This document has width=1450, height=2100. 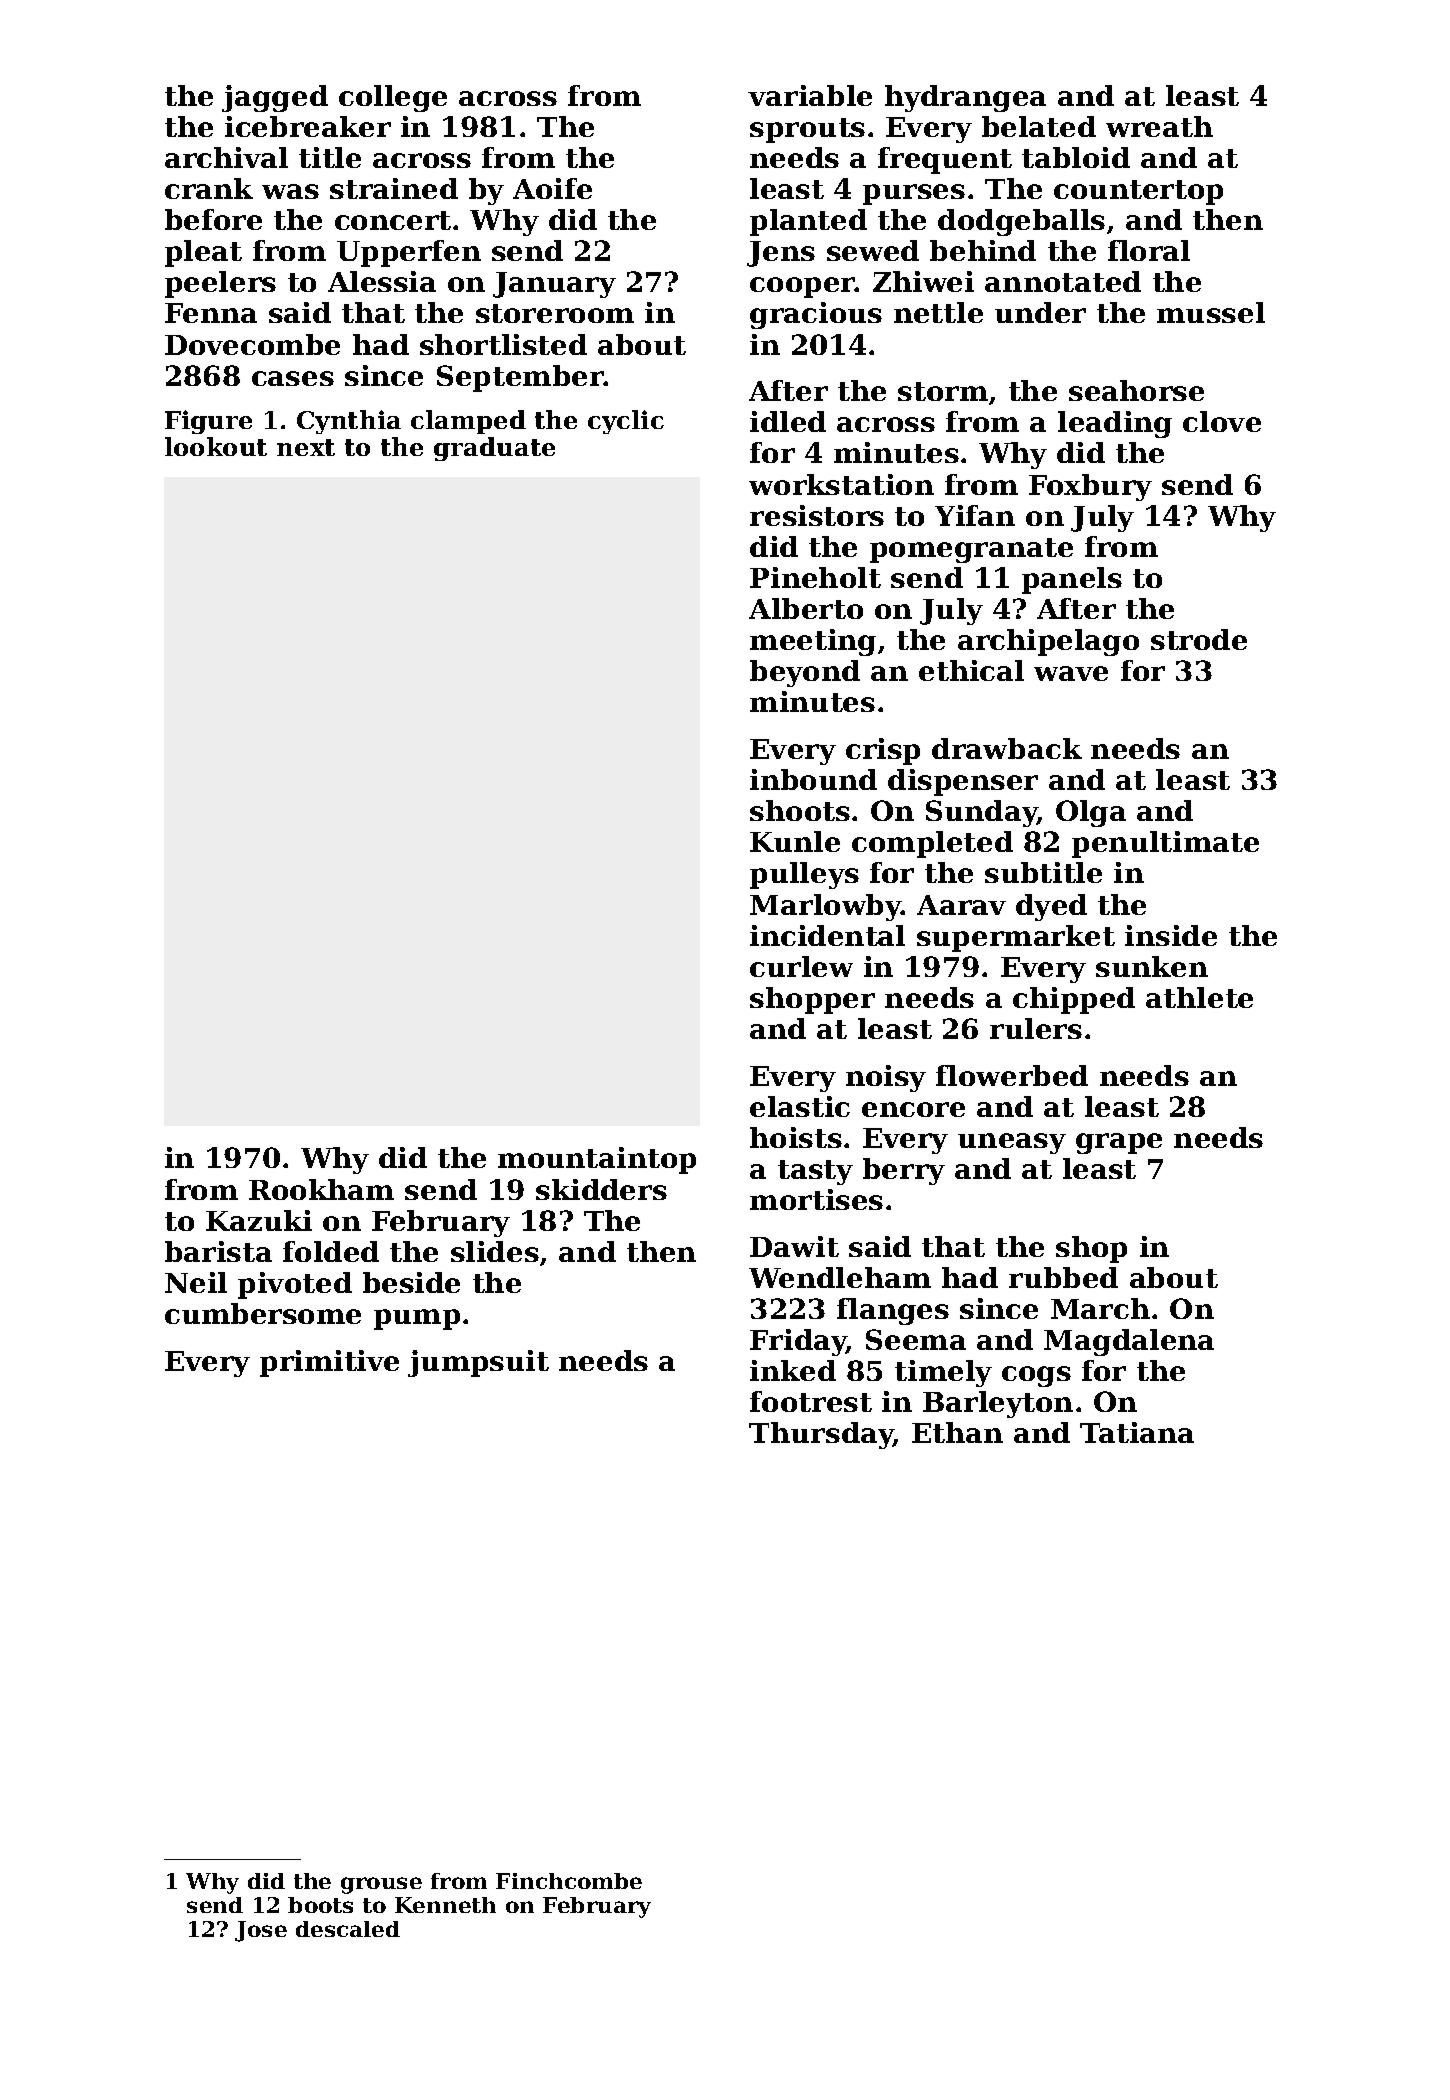 I want to click on Thursday, so click(x=821, y=1435).
